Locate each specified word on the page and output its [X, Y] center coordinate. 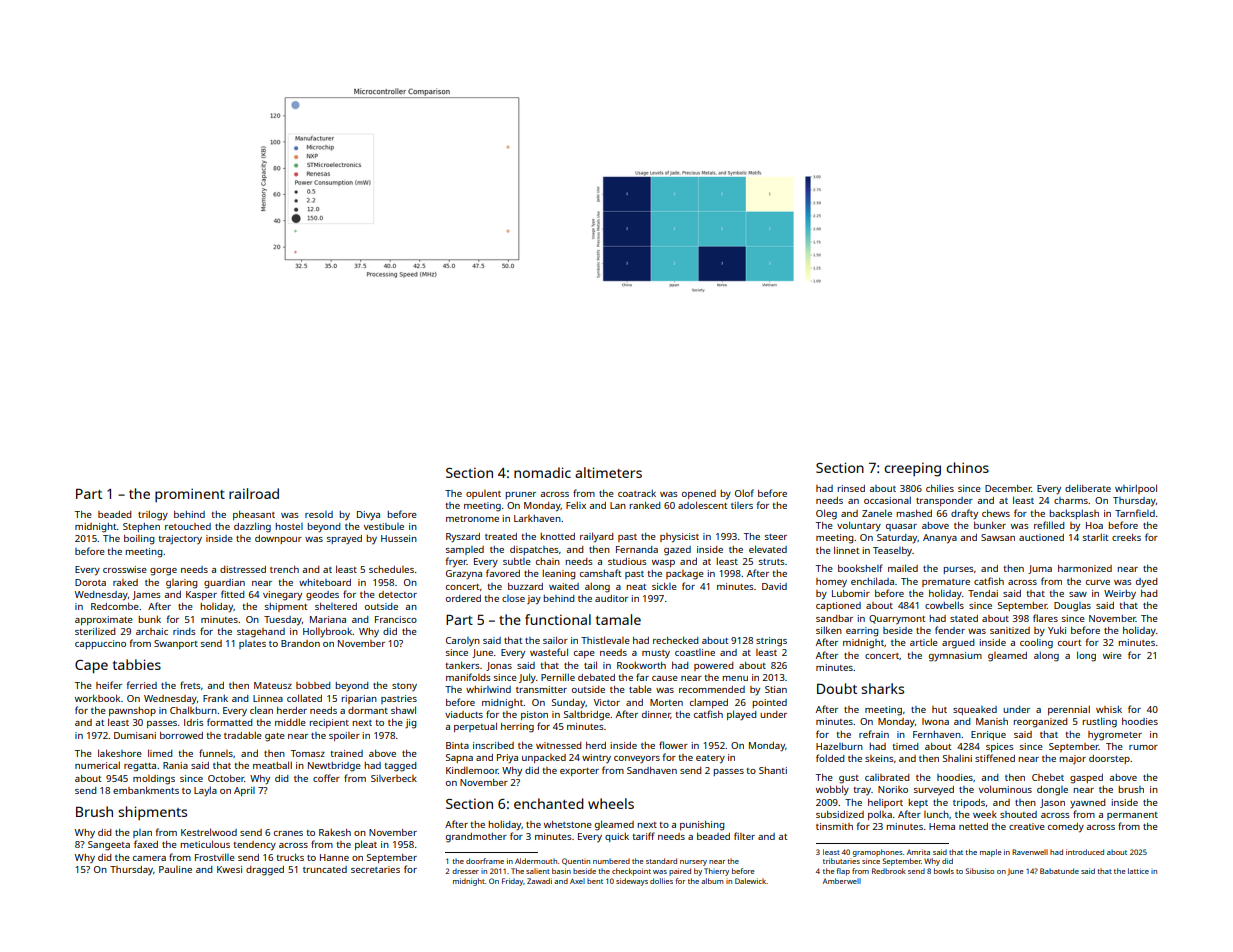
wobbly [832, 790]
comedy [1066, 828]
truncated [325, 869]
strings [771, 642]
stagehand [261, 633]
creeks [1126, 537]
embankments [146, 790]
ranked [644, 505]
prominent [190, 495]
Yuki [1057, 630]
